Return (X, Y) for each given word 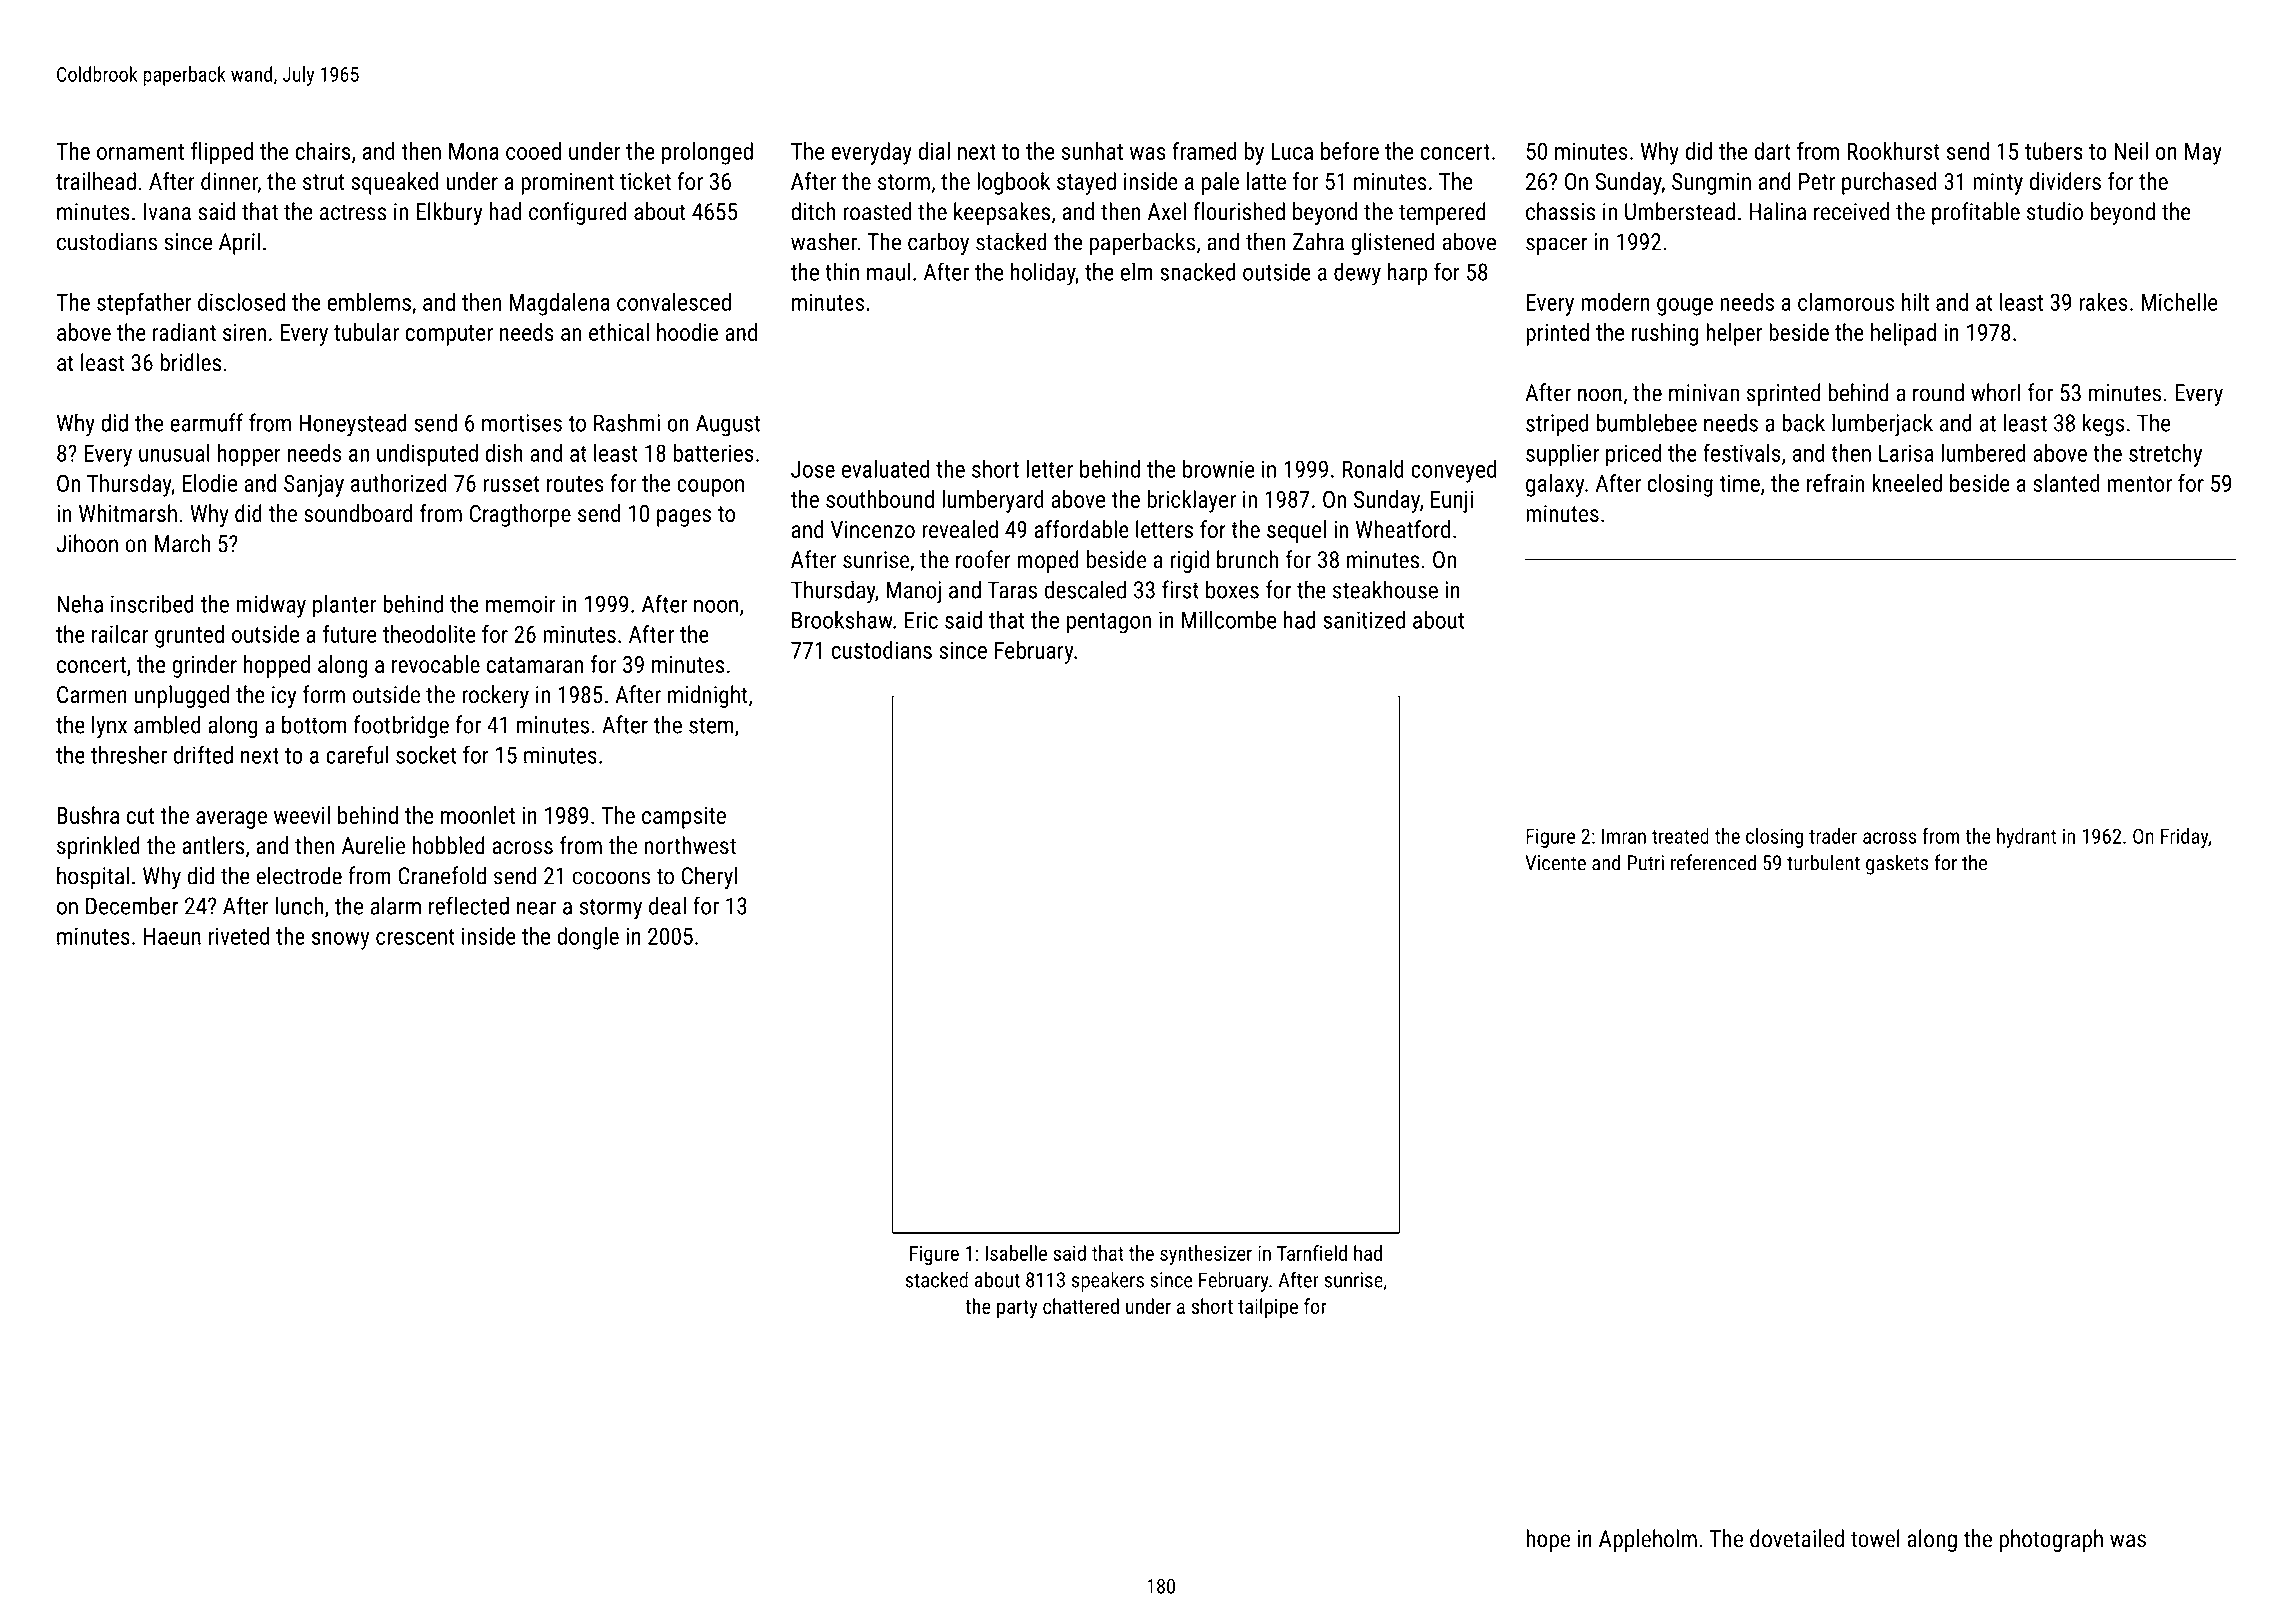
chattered (1081, 1306)
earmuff (206, 422)
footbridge (401, 726)
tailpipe (1268, 1308)
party (1017, 1309)
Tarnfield (1312, 1253)
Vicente (1555, 863)
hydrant (2026, 838)
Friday (2184, 838)
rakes (2103, 302)
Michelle (2179, 302)
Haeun (172, 936)
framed (1204, 151)
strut (323, 182)
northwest (690, 845)
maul (888, 271)
